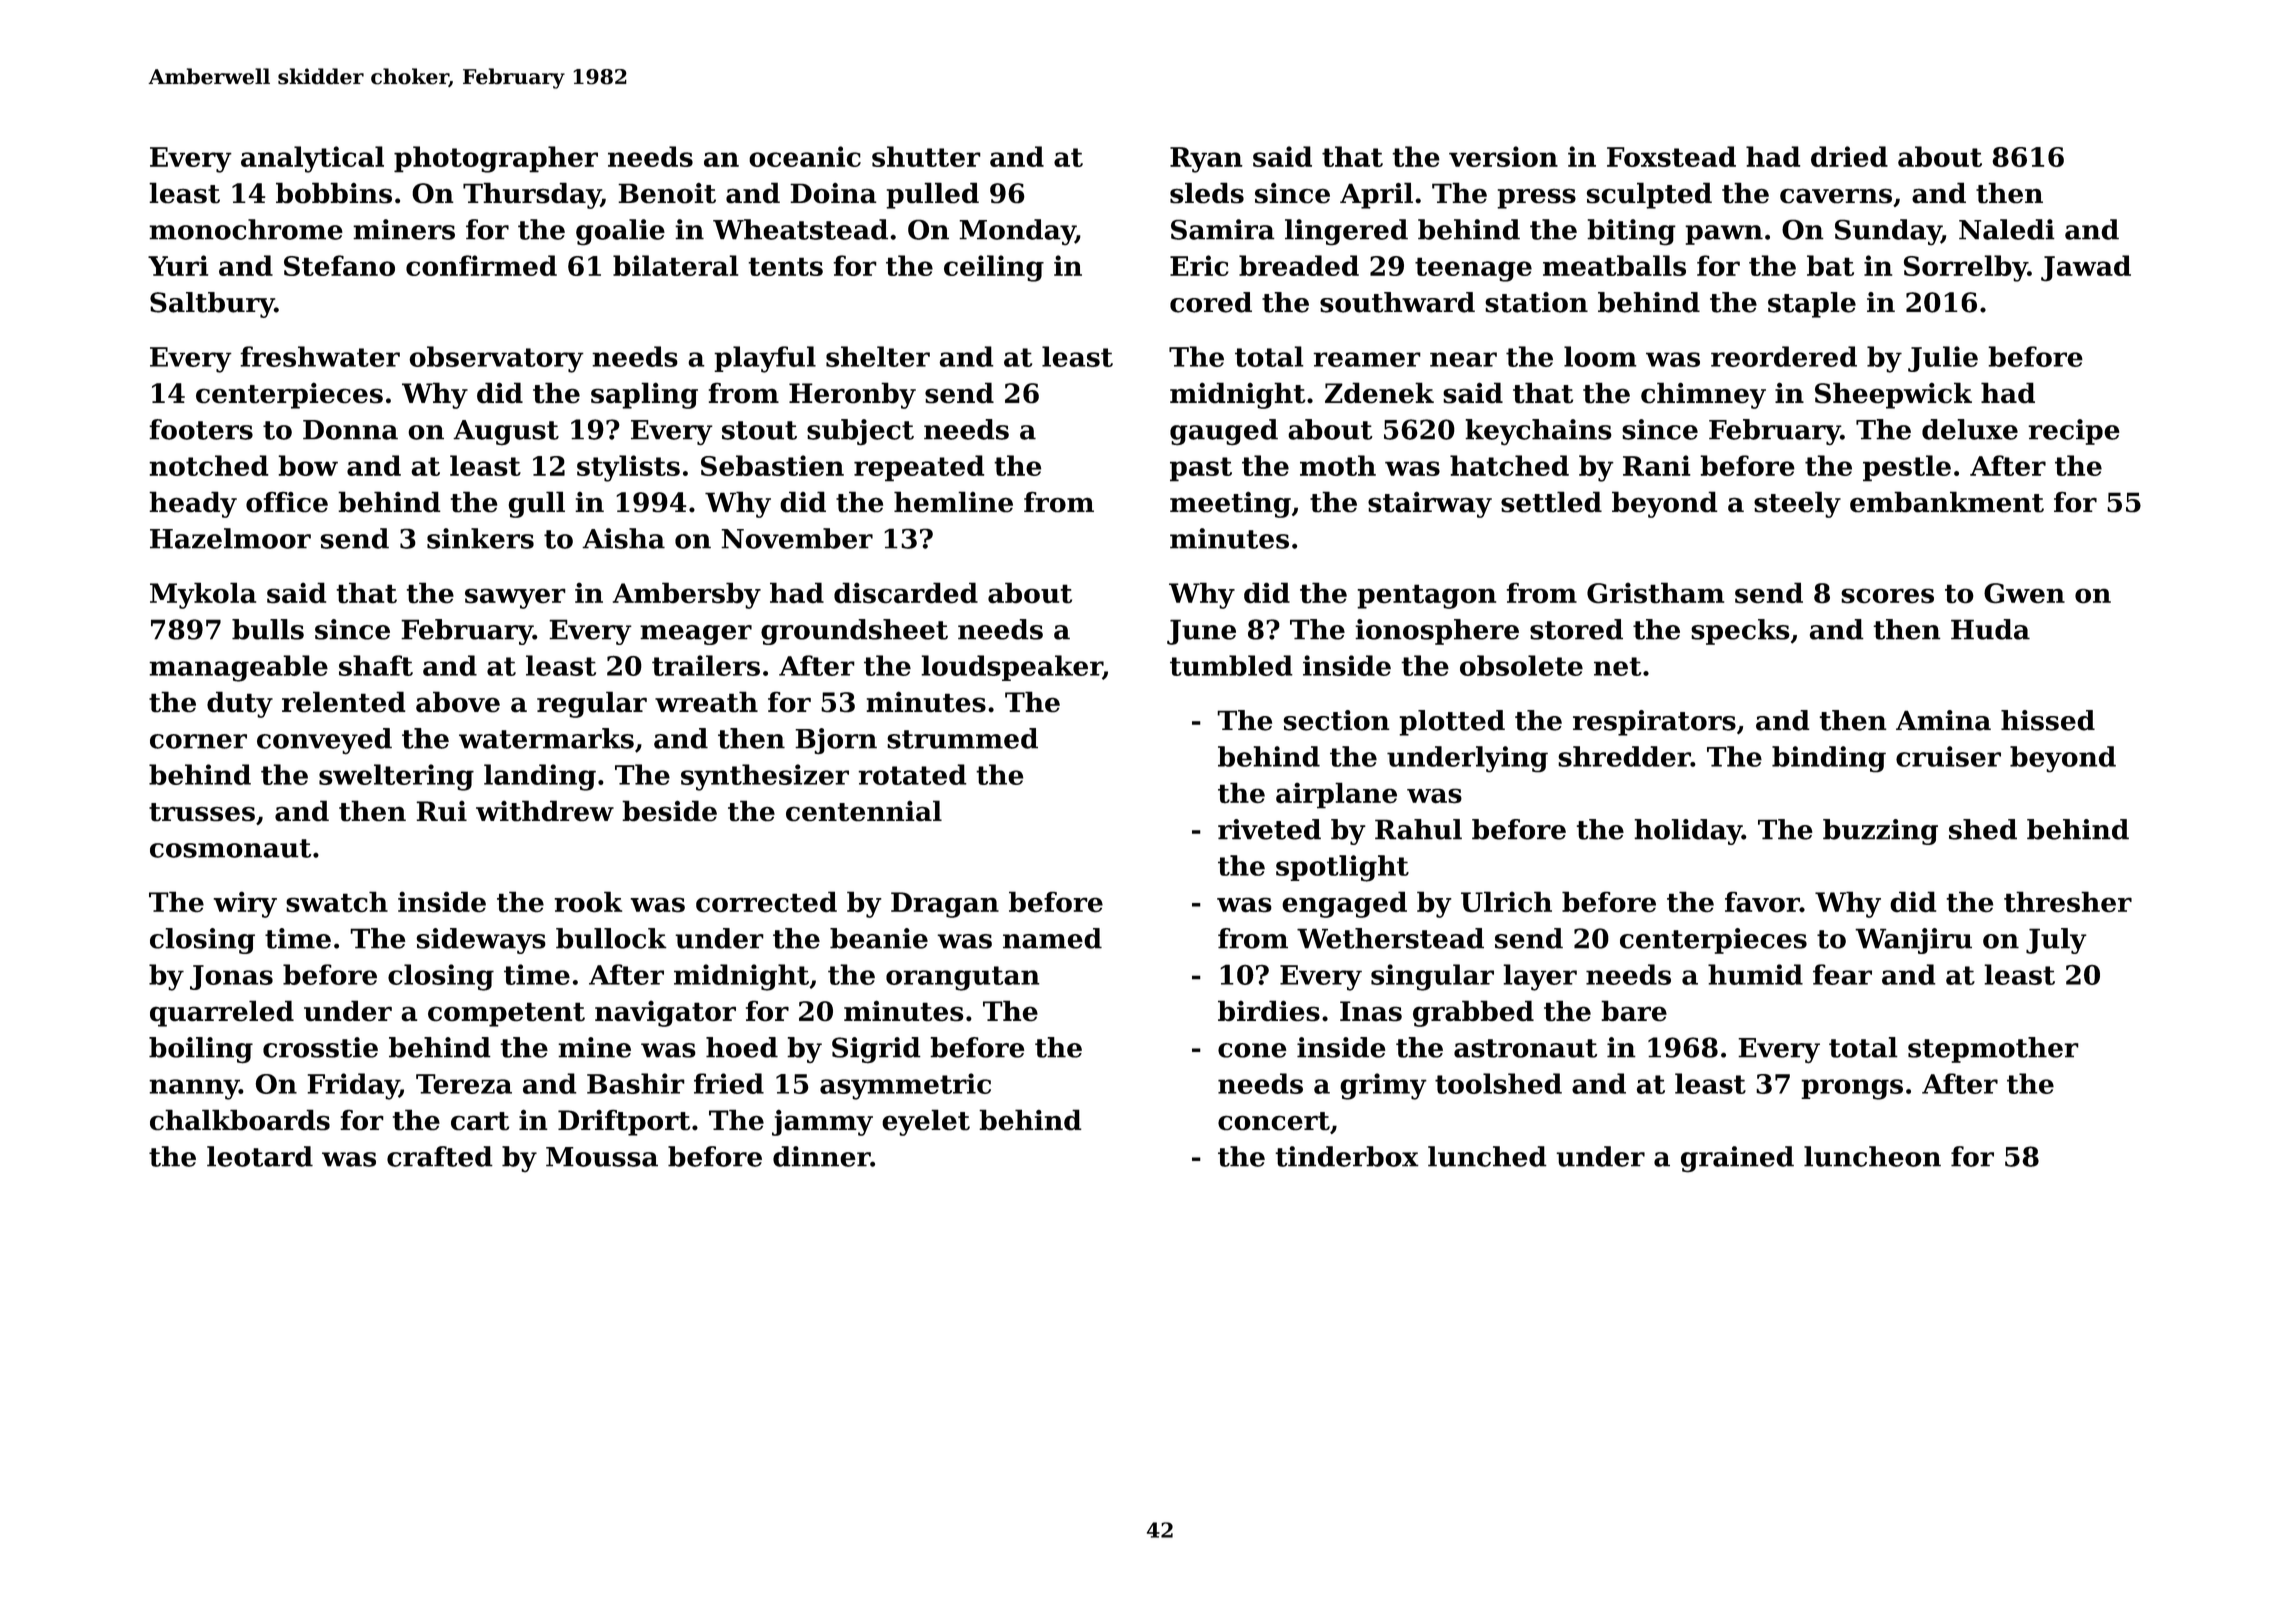 Image resolution: width=2292 pixels, height=1620 pixels. Describe the element at coordinates (1336, 720) in the screenshot. I see `section` at that location.
